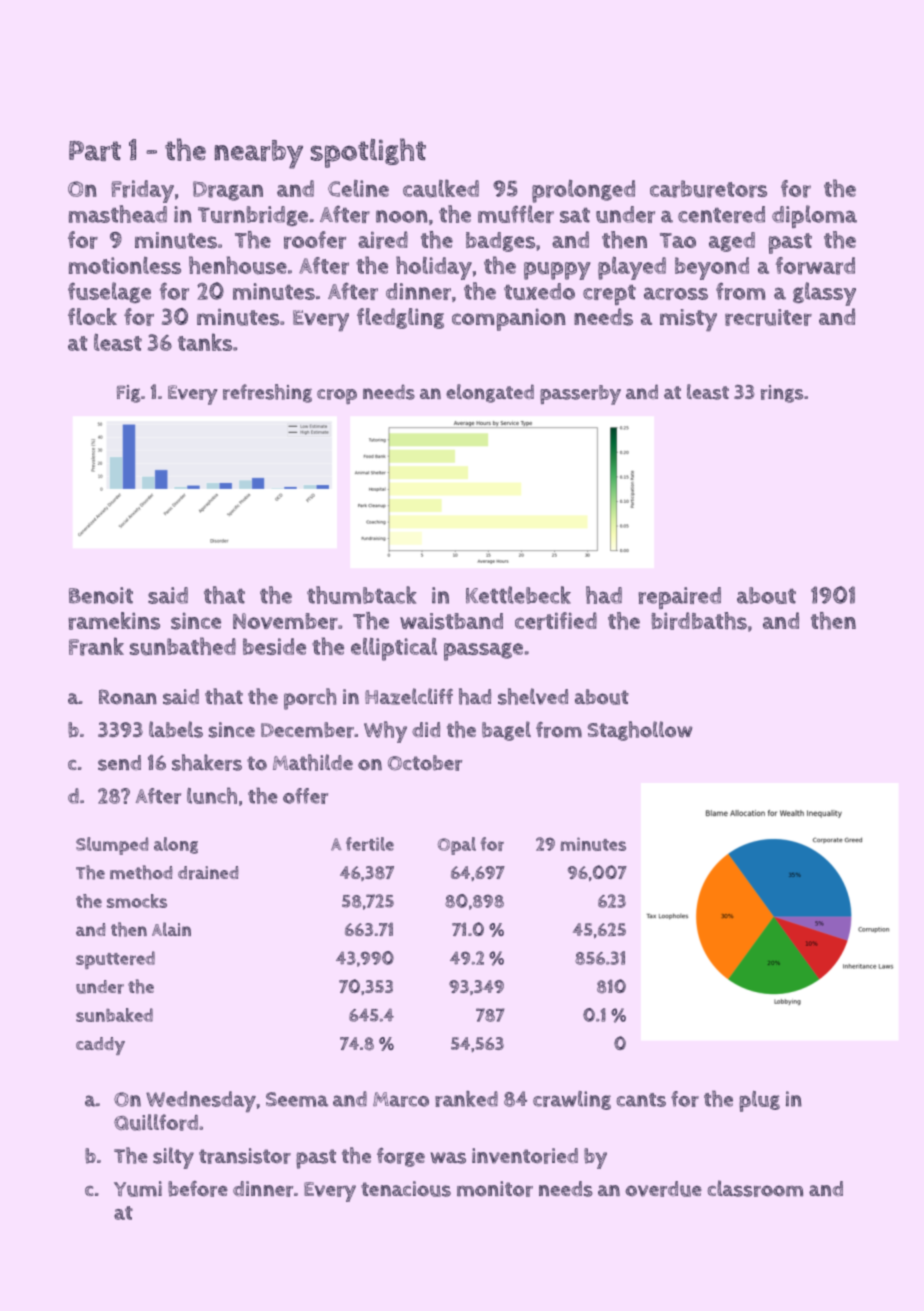 This screenshot has width=924, height=1311. I want to click on Opal, so click(457, 846).
